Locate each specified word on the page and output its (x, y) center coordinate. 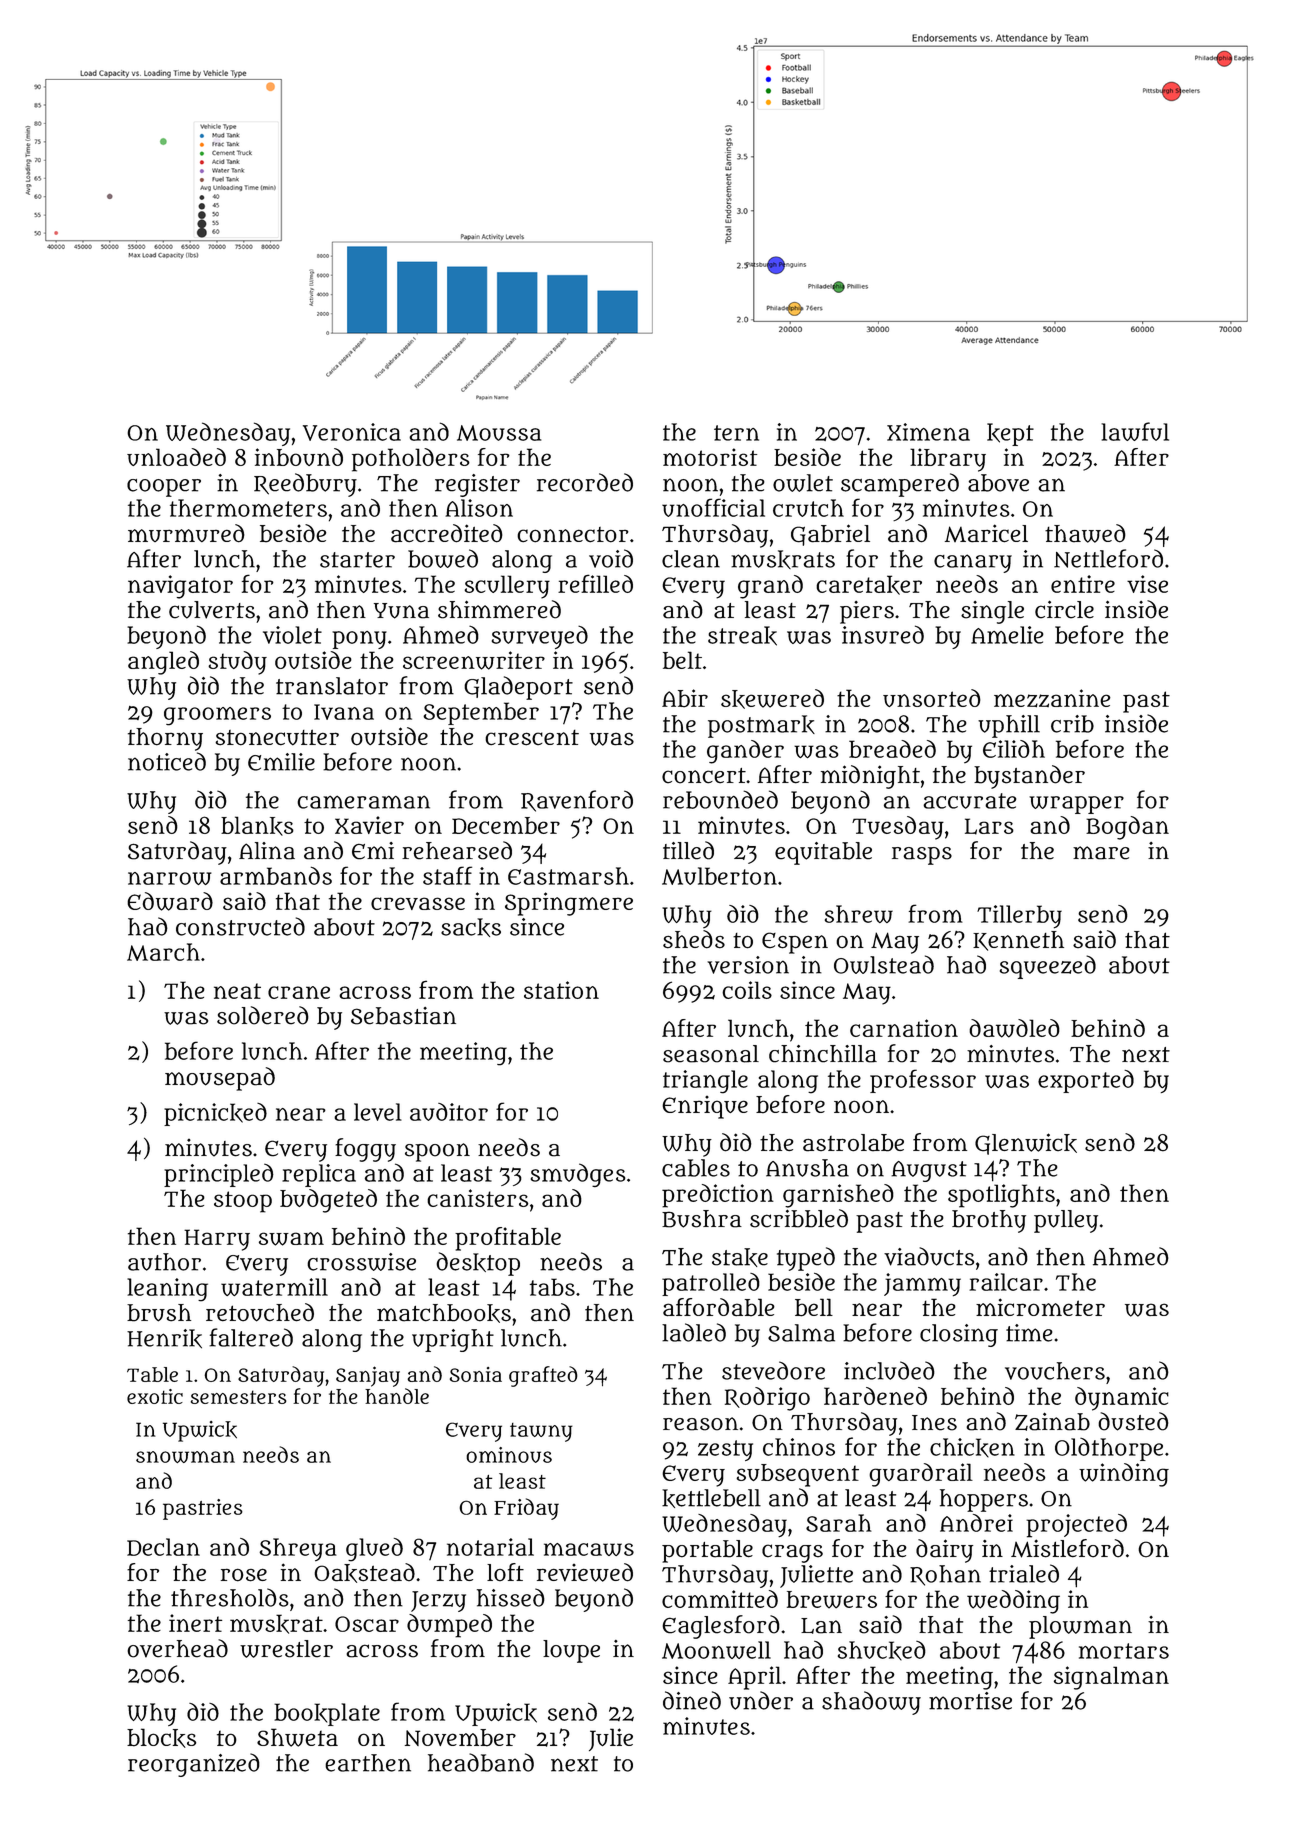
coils (747, 990)
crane (299, 992)
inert (195, 1623)
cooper (164, 488)
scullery (507, 587)
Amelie (1007, 635)
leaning (167, 1290)
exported (1086, 1081)
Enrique (705, 1107)
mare (1101, 853)
